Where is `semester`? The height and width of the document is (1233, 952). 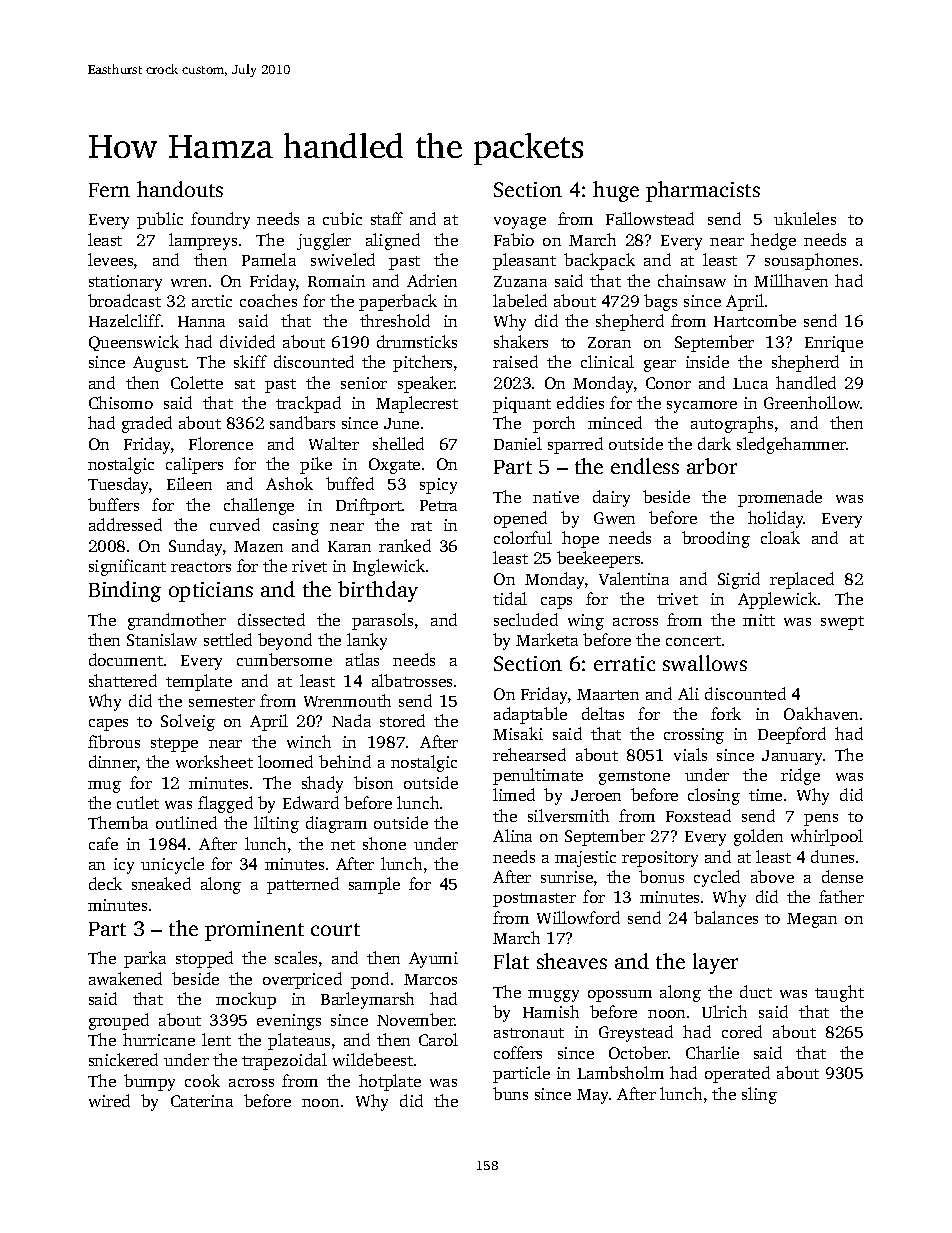 semester is located at coordinates (222, 702).
